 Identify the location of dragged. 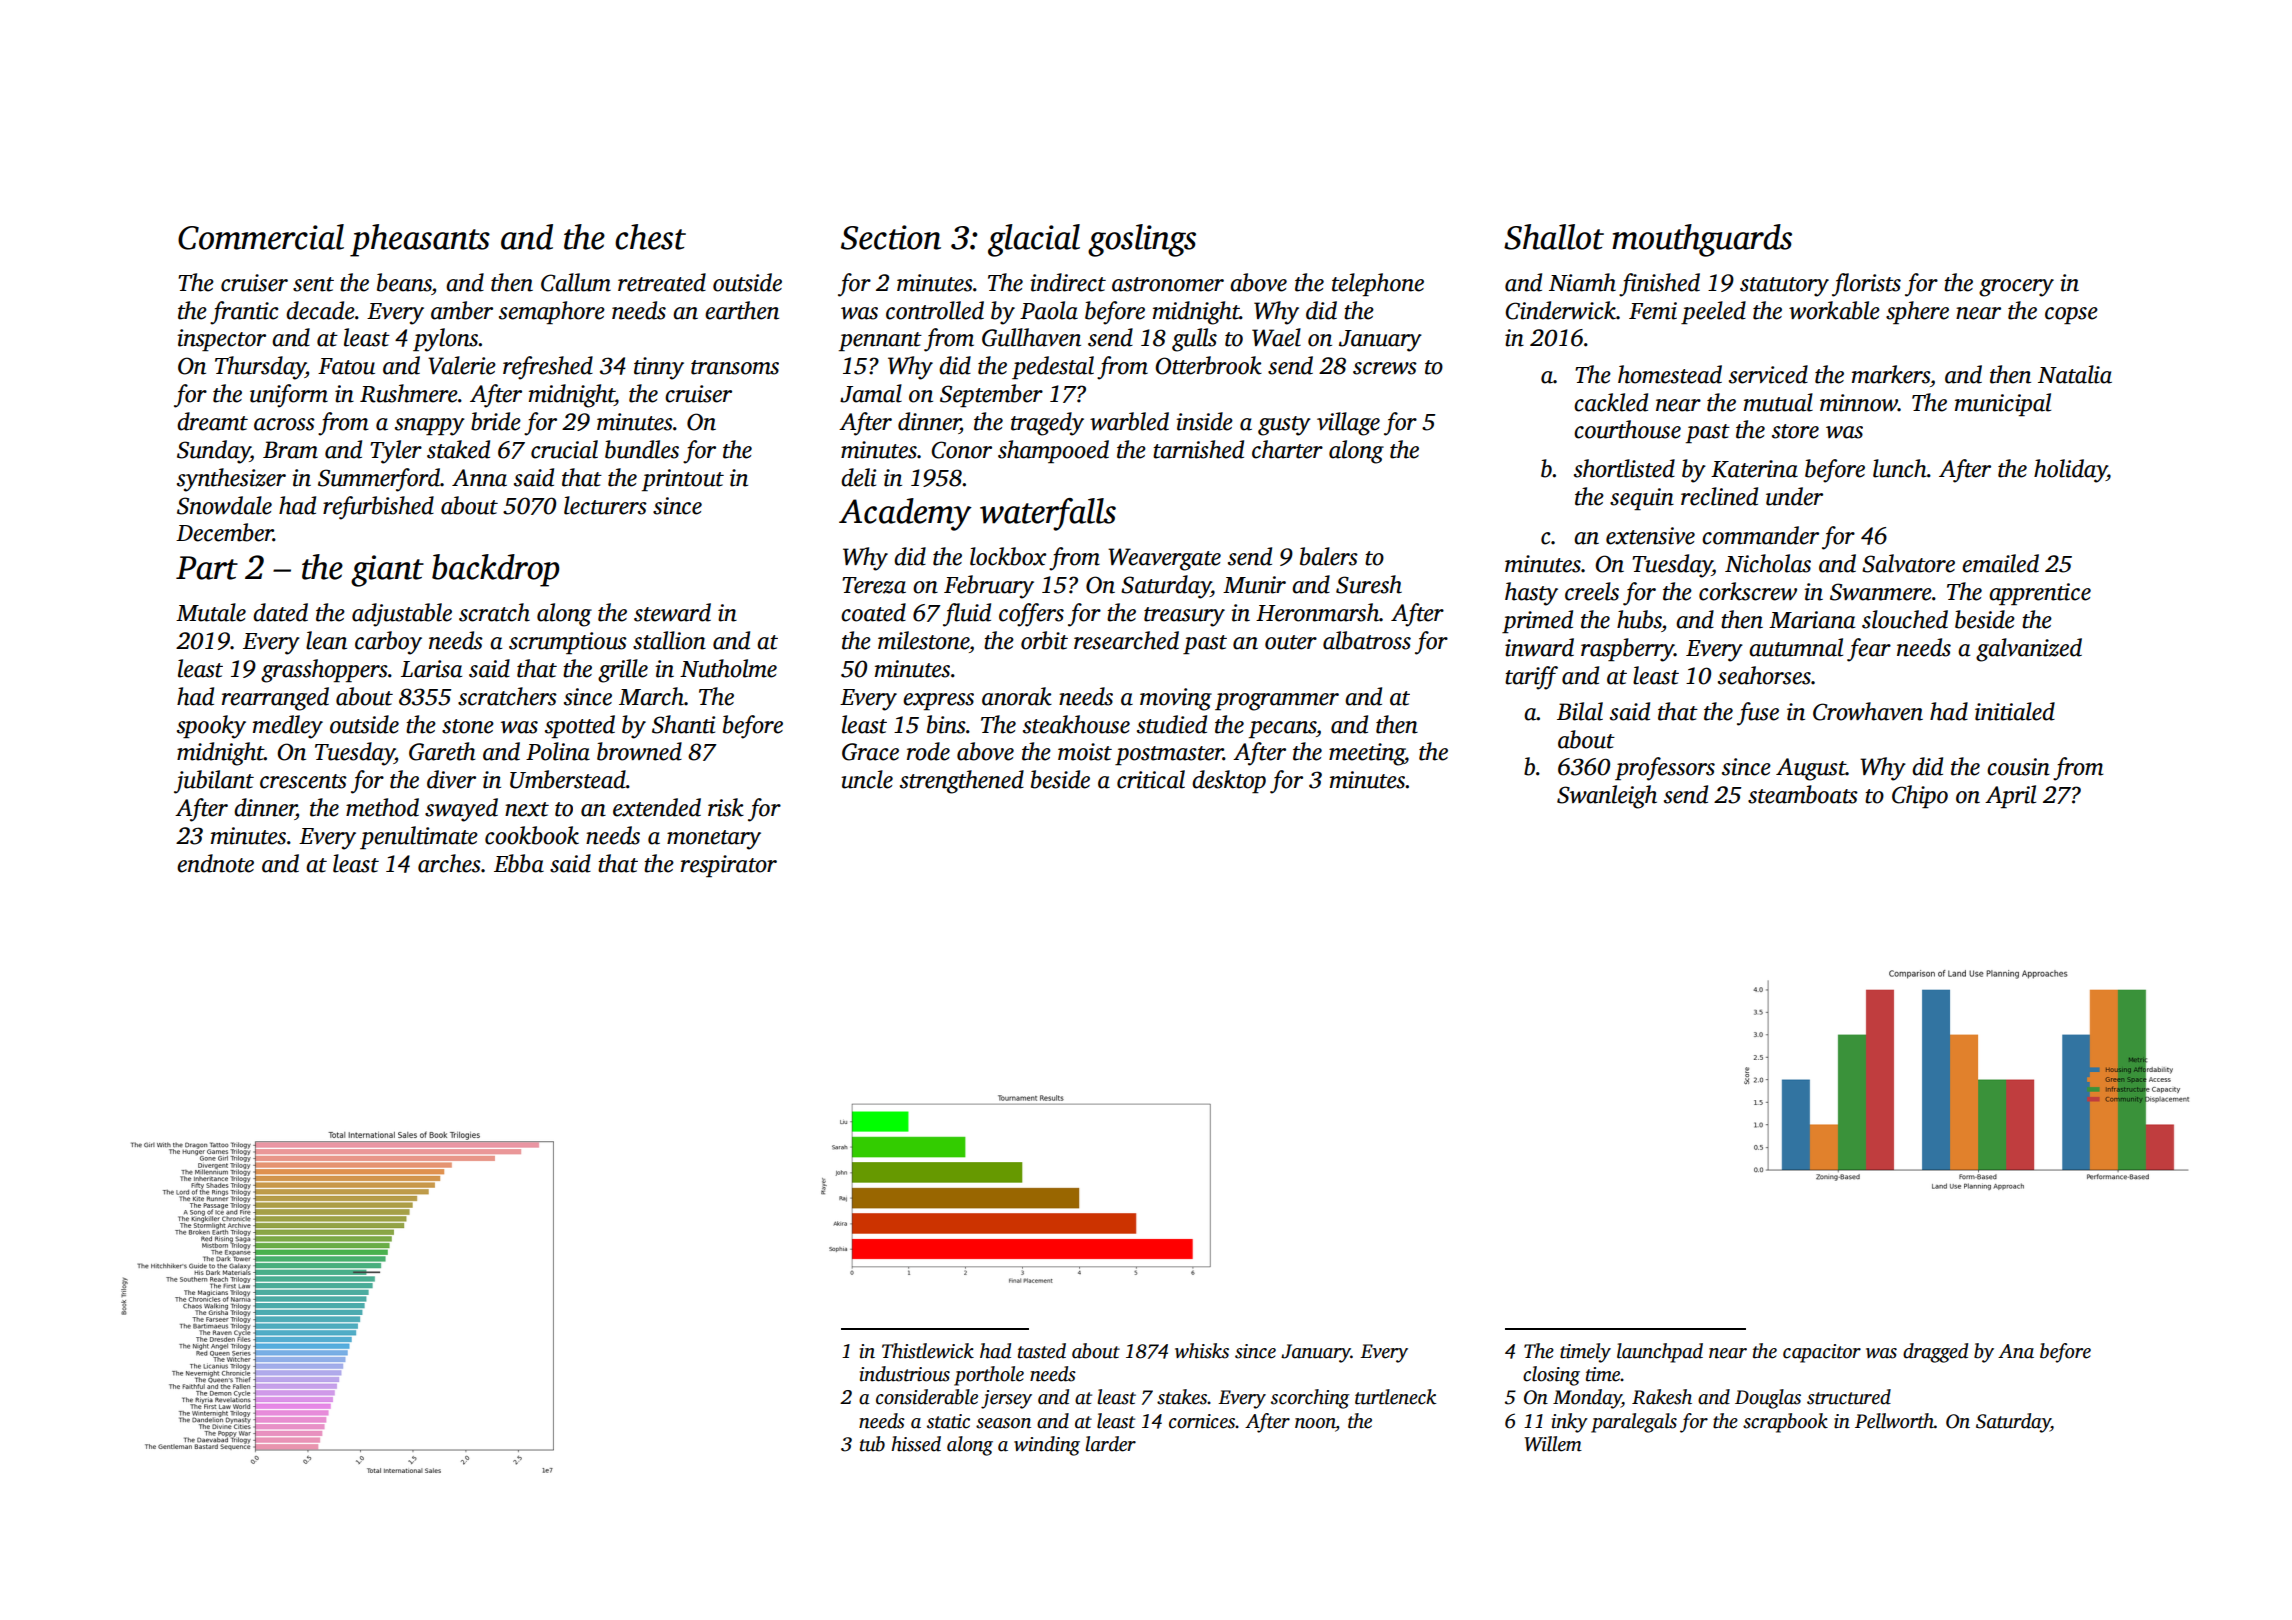
(1935, 1353).
